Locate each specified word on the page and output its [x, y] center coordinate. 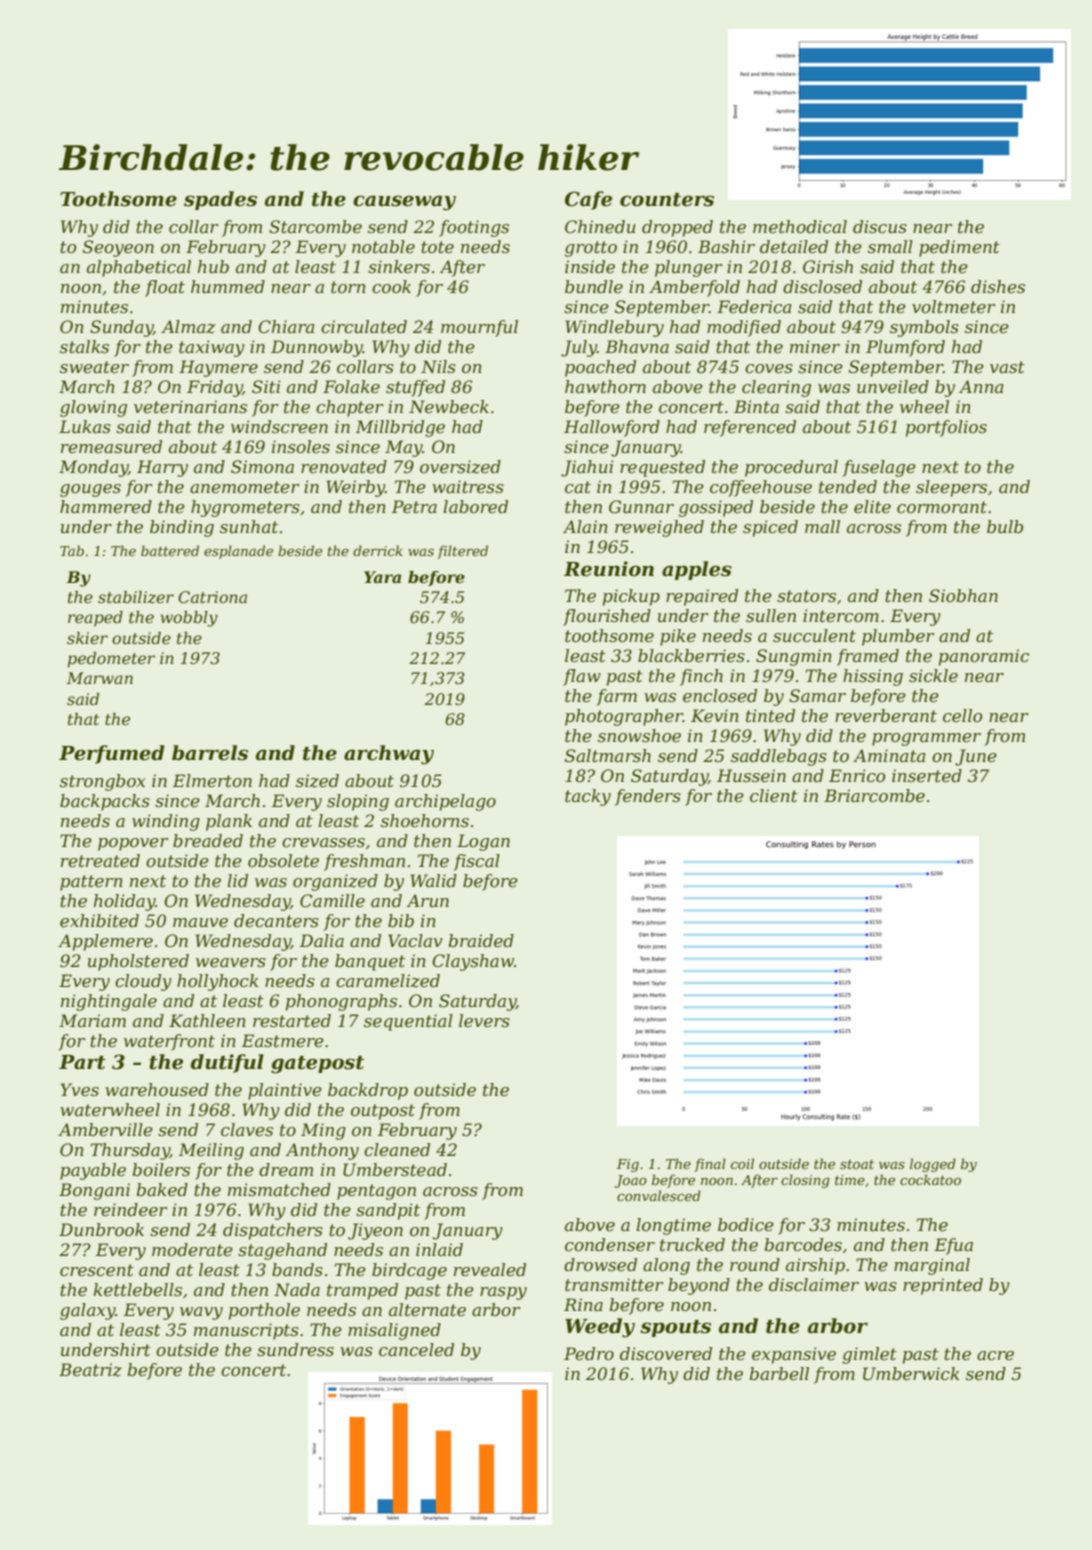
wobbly [189, 619]
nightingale [109, 1002]
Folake [351, 386]
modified [744, 328]
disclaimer [814, 1284]
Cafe [588, 200]
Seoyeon [118, 248]
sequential [408, 1022]
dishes [998, 286]
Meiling [211, 1151]
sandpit [388, 1211]
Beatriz [90, 1370]
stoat [857, 1164]
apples [697, 570]
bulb [1005, 526]
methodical [800, 226]
